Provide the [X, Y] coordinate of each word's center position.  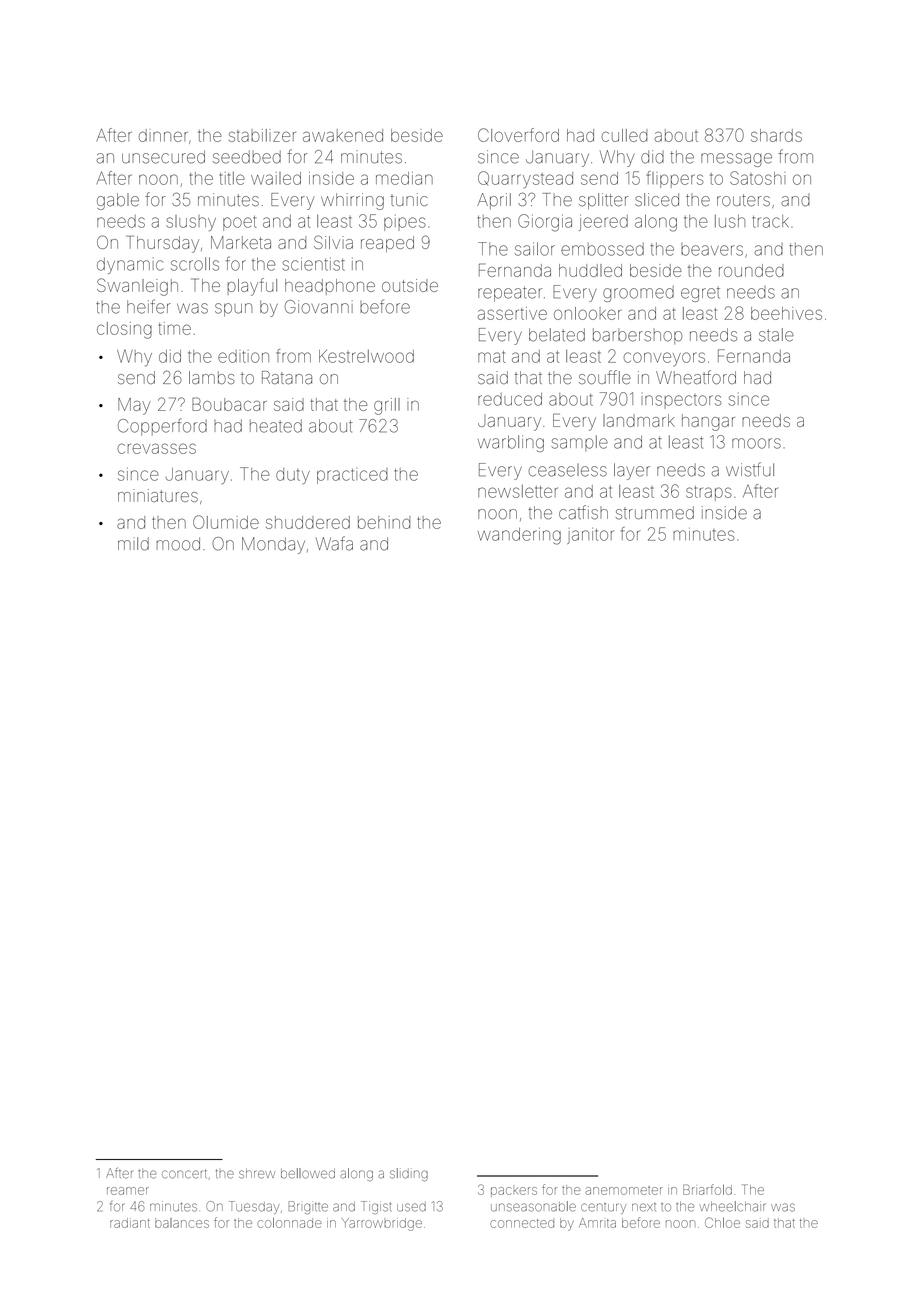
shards [776, 135]
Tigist [376, 1207]
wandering [519, 536]
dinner [163, 135]
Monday [273, 545]
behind [384, 522]
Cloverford [518, 135]
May [134, 406]
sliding [409, 1174]
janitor [590, 536]
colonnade [290, 1223]
